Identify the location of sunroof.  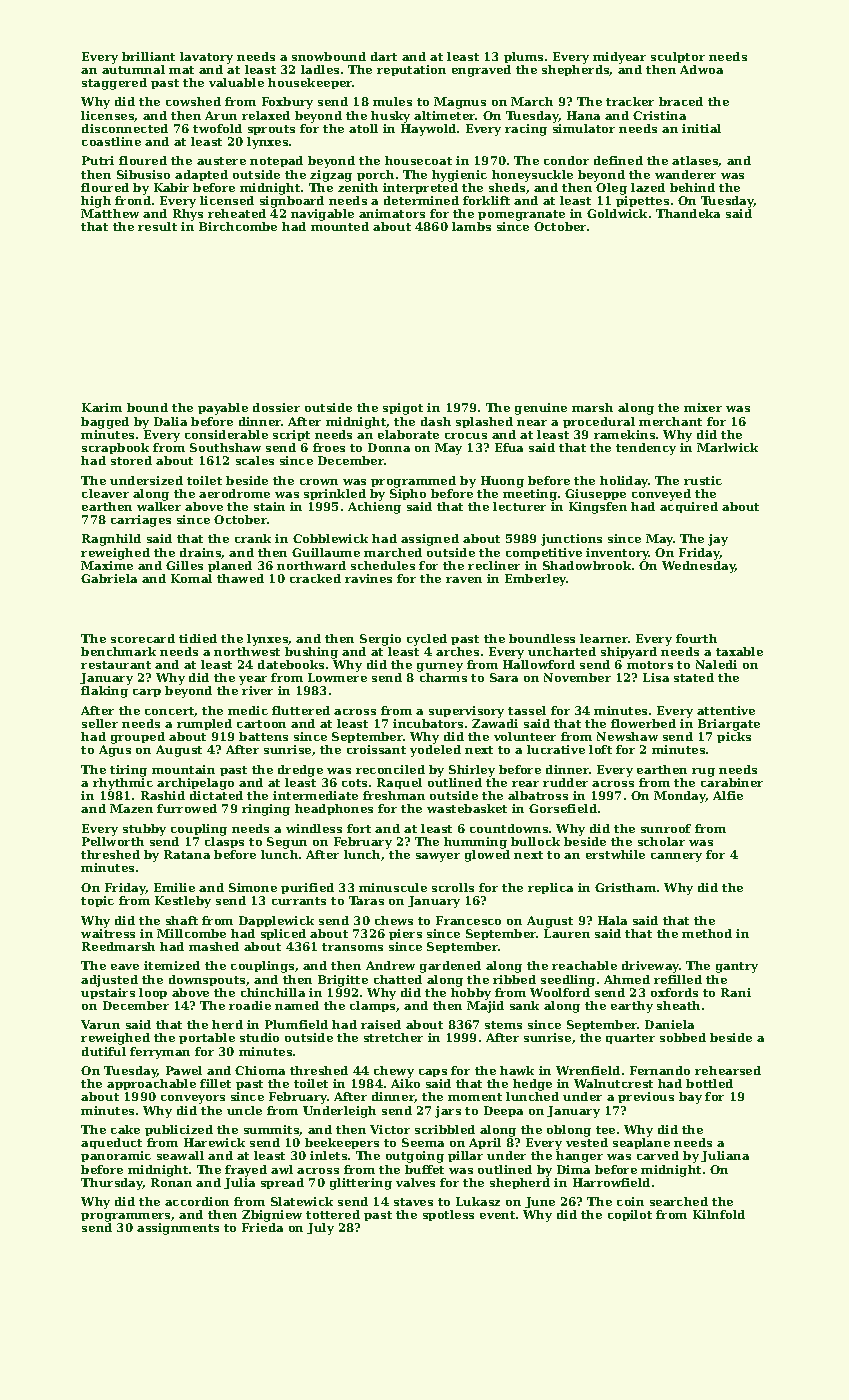
(666, 828).
